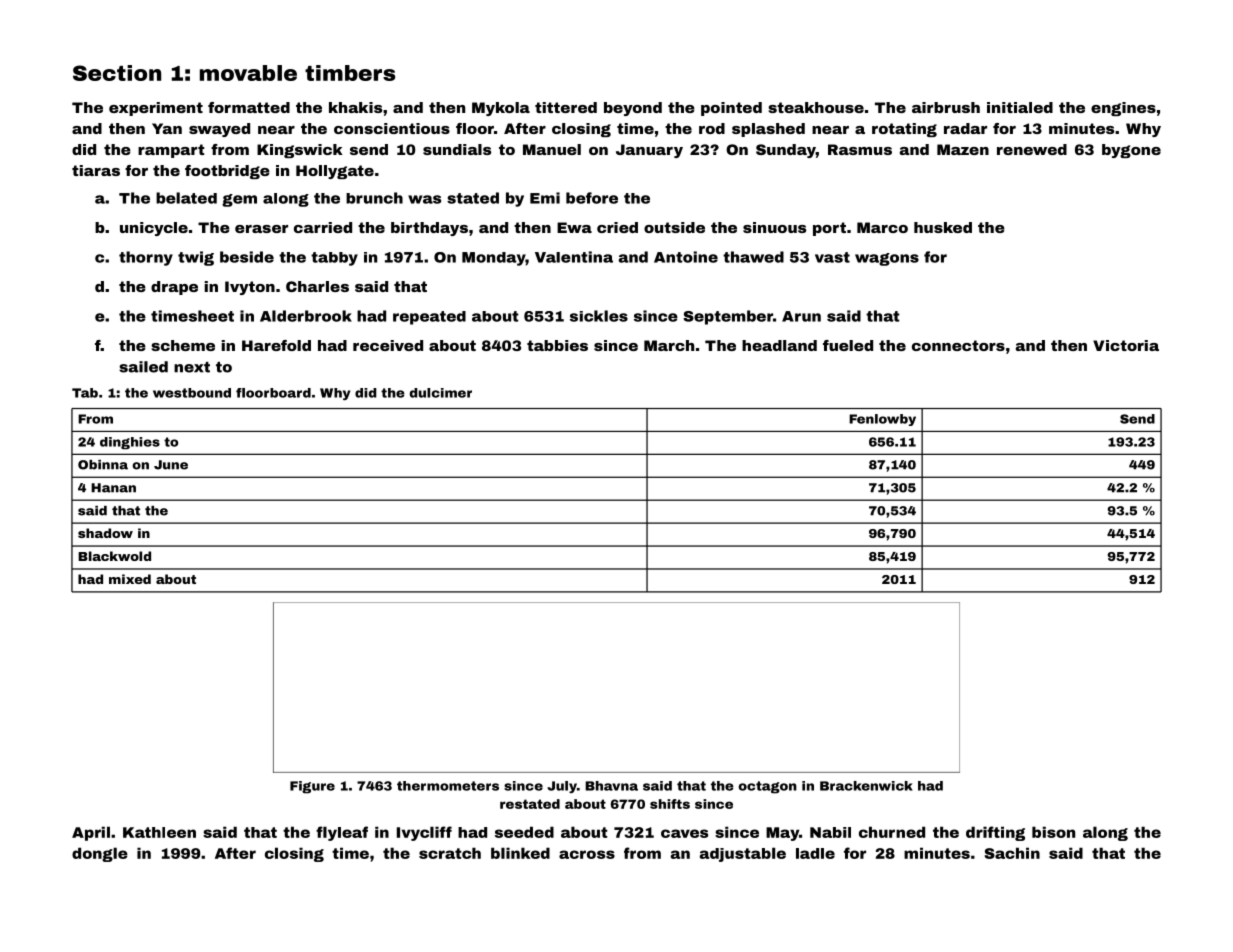 The width and height of the screenshot is (1233, 952). Describe the element at coordinates (566, 107) in the screenshot. I see `tittered` at that location.
